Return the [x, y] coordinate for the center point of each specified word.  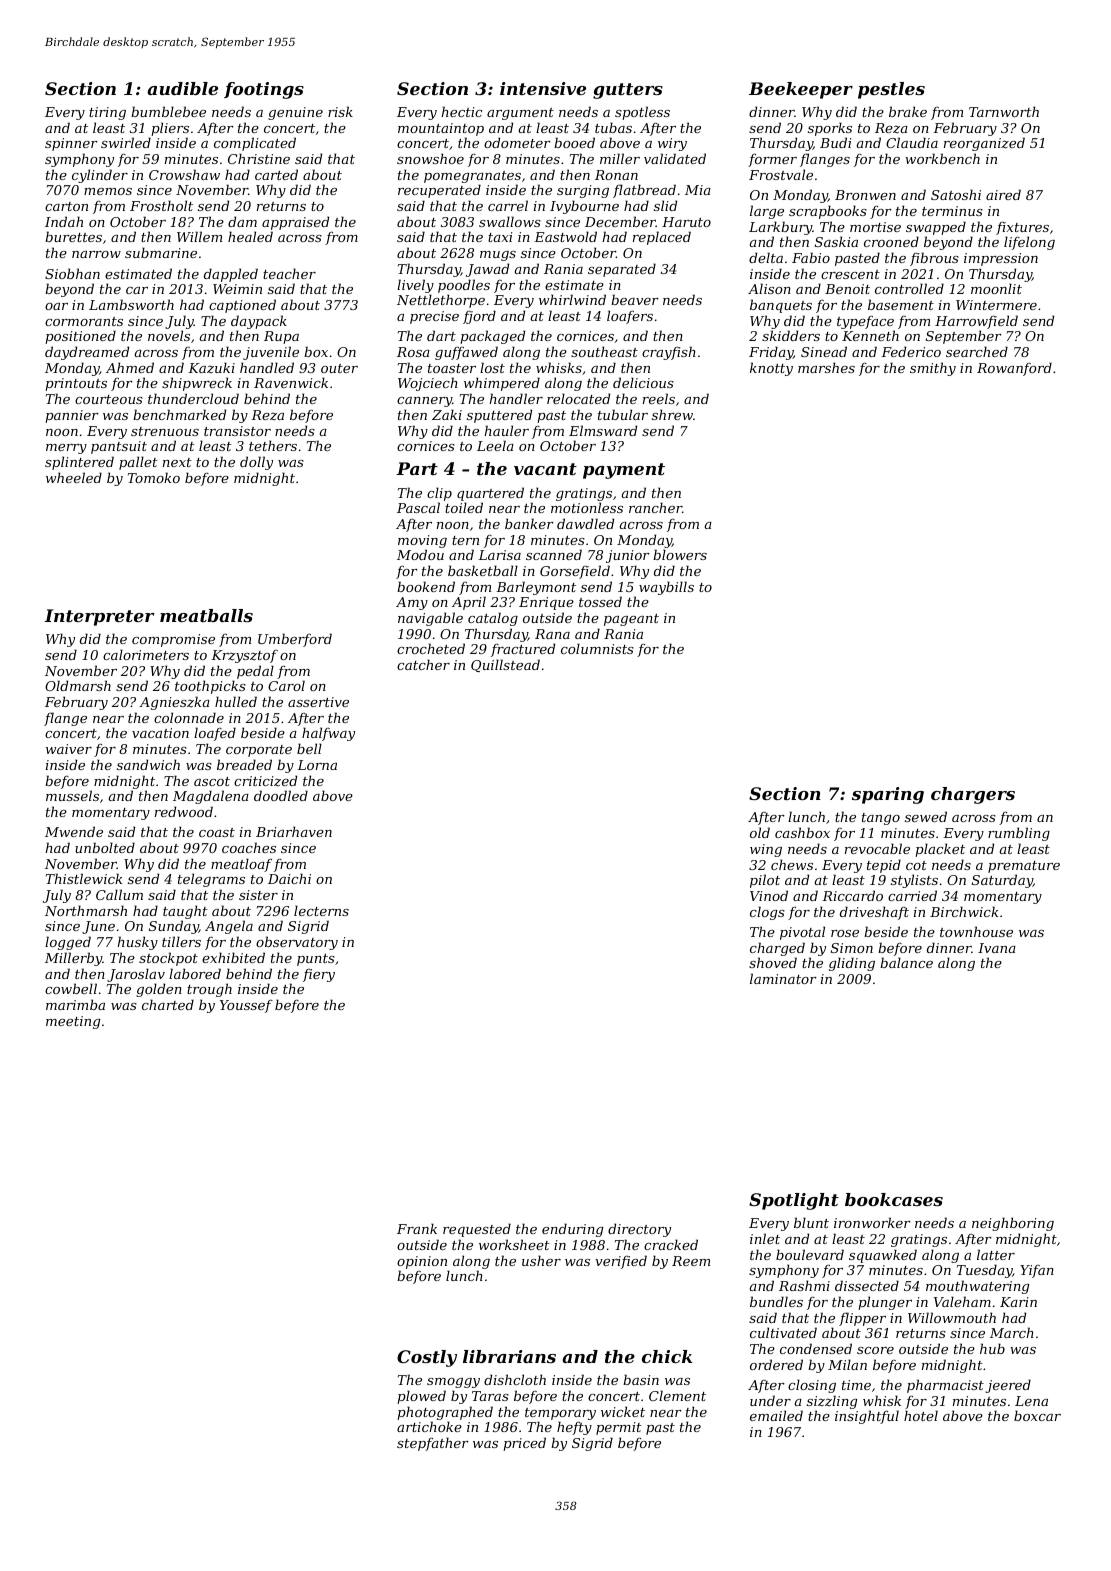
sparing [888, 795]
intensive [543, 88]
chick [667, 1356]
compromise [173, 640]
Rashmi [804, 1285]
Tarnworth [1004, 111]
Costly [427, 1358]
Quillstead [505, 665]
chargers [973, 795]
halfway [328, 734]
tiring [107, 113]
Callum [119, 894]
